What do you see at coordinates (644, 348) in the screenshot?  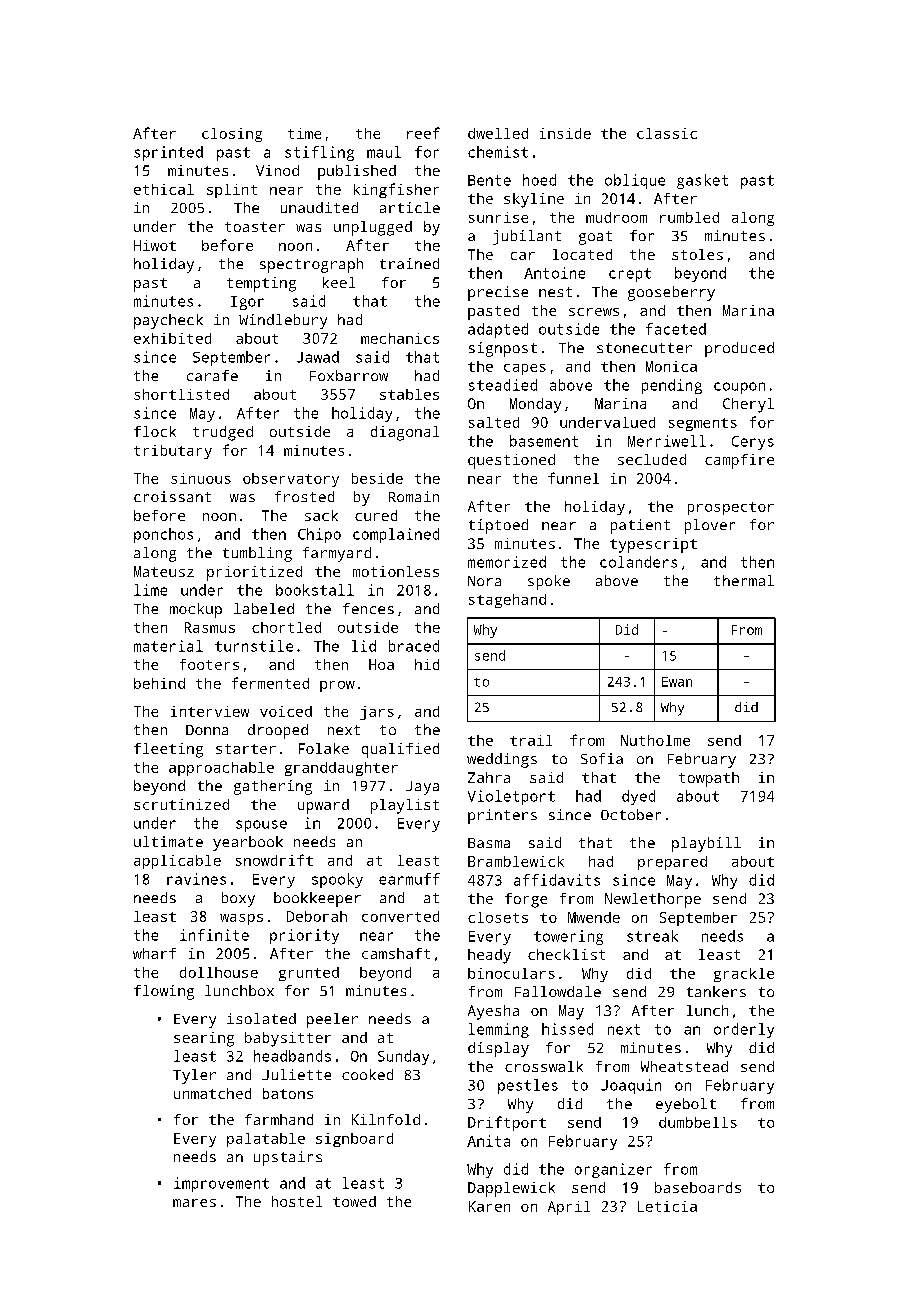 I see `stonecutter` at bounding box center [644, 348].
